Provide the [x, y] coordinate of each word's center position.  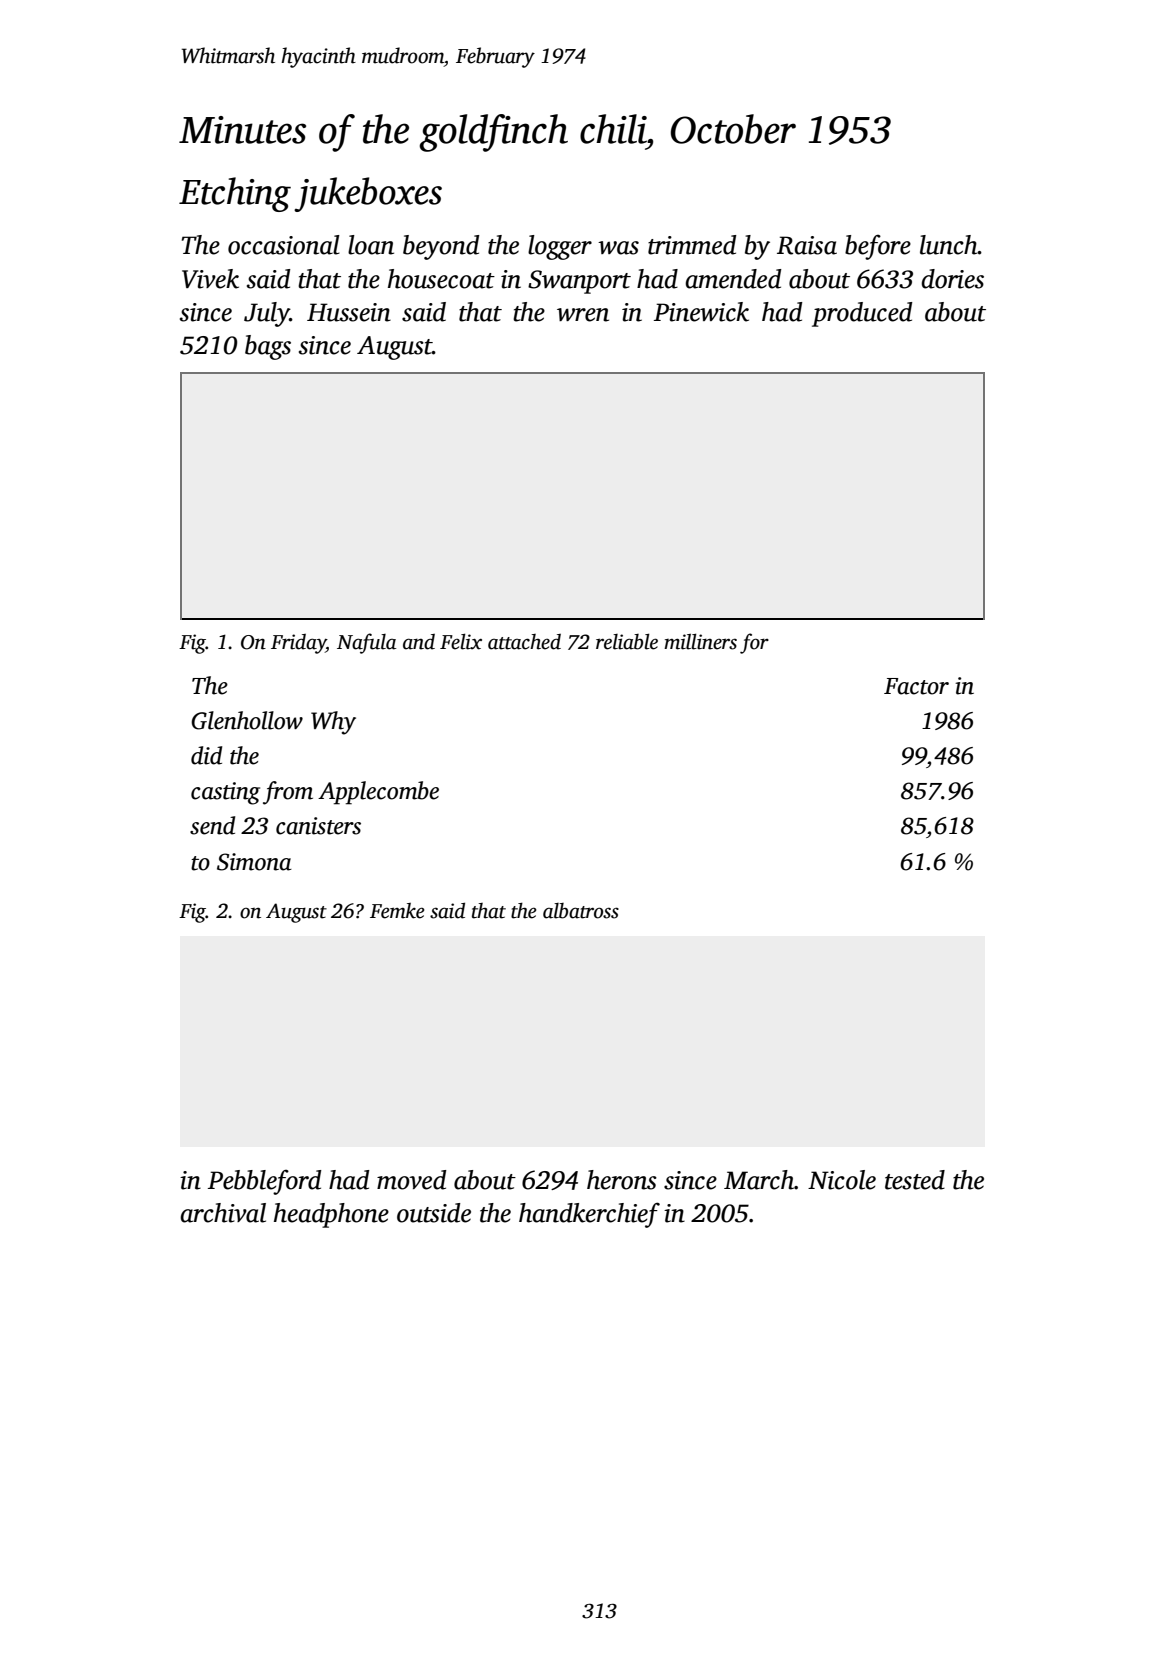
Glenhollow [247, 720]
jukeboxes [368, 194]
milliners [700, 641]
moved [411, 1180]
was [618, 248]
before [878, 247]
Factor [916, 686]
